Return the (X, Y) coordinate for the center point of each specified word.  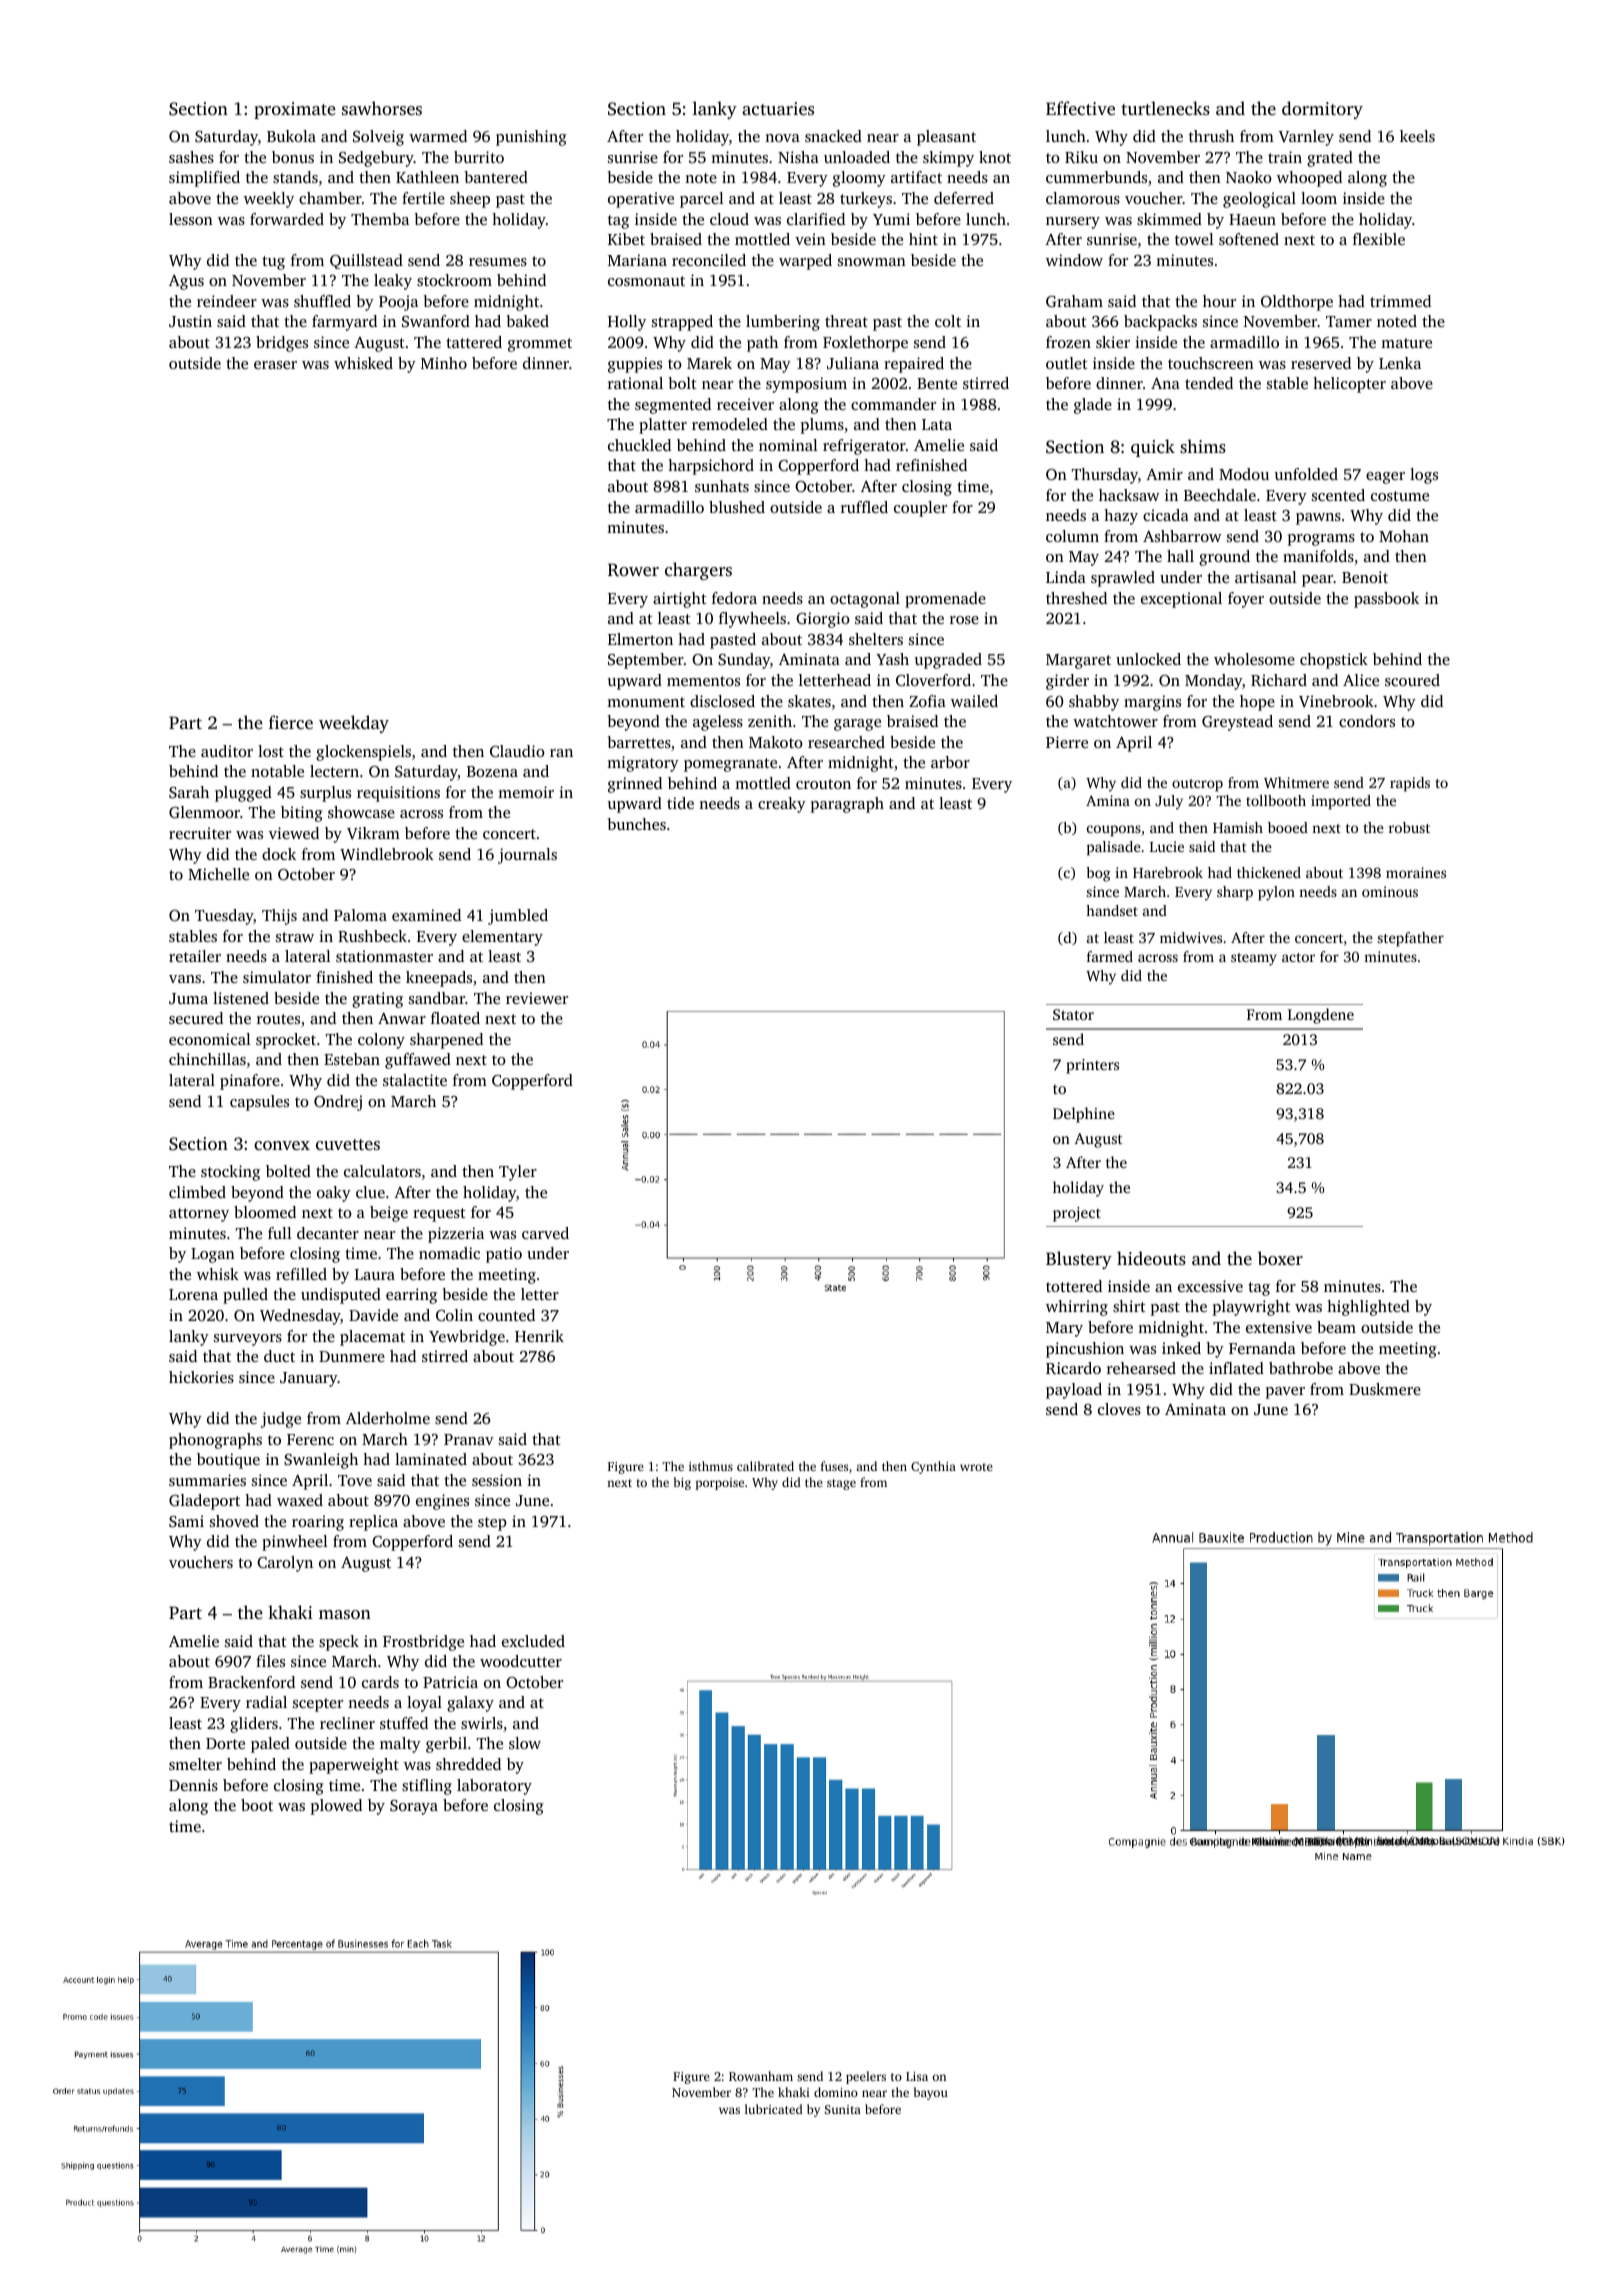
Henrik (539, 1336)
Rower (633, 570)
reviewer (537, 998)
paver (1285, 1393)
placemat (372, 1338)
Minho (444, 363)
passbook (1386, 600)
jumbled (518, 917)
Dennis (193, 1785)
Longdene (1321, 1016)
